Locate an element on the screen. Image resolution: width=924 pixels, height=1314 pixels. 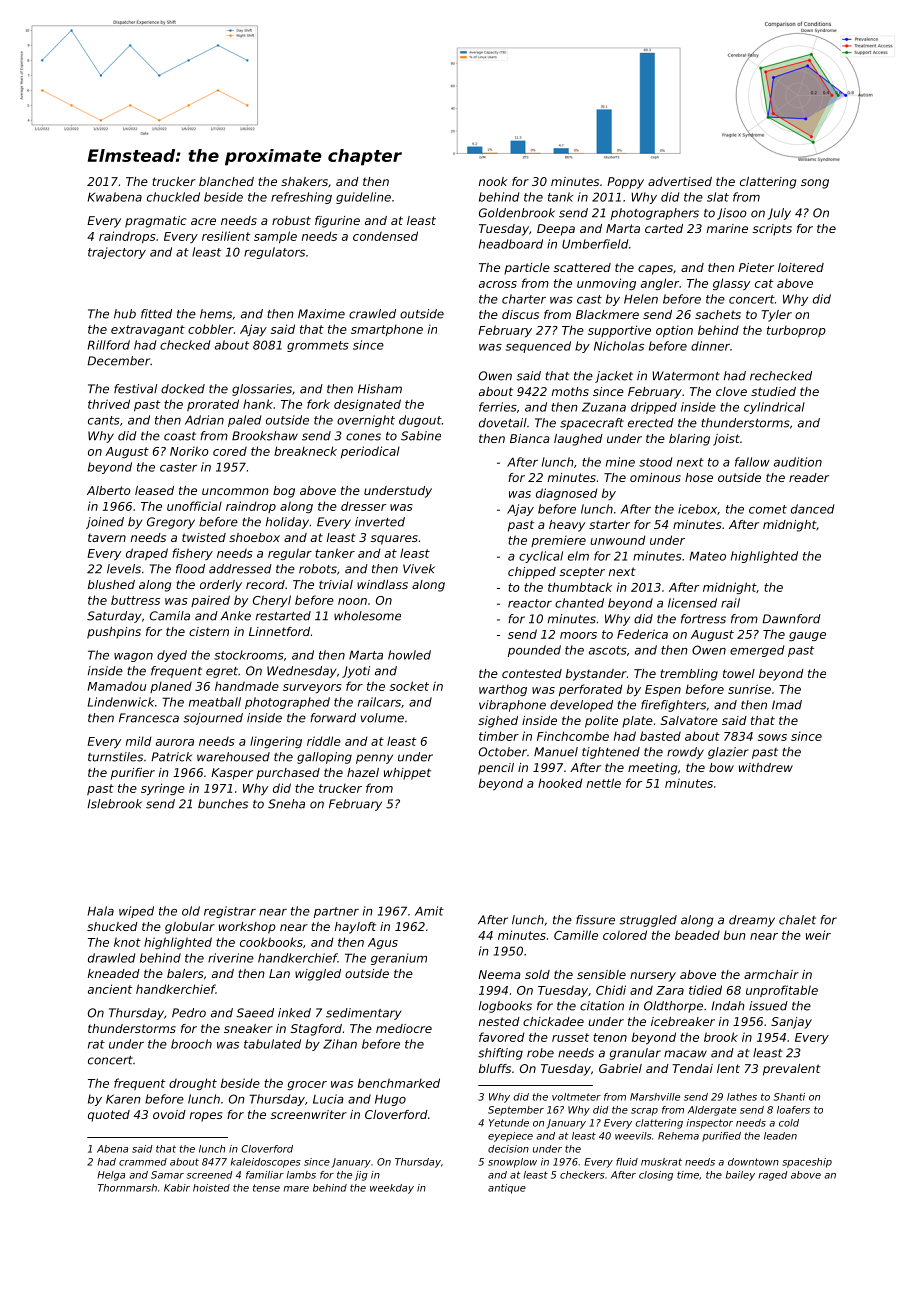
Poppy is located at coordinates (625, 183).
